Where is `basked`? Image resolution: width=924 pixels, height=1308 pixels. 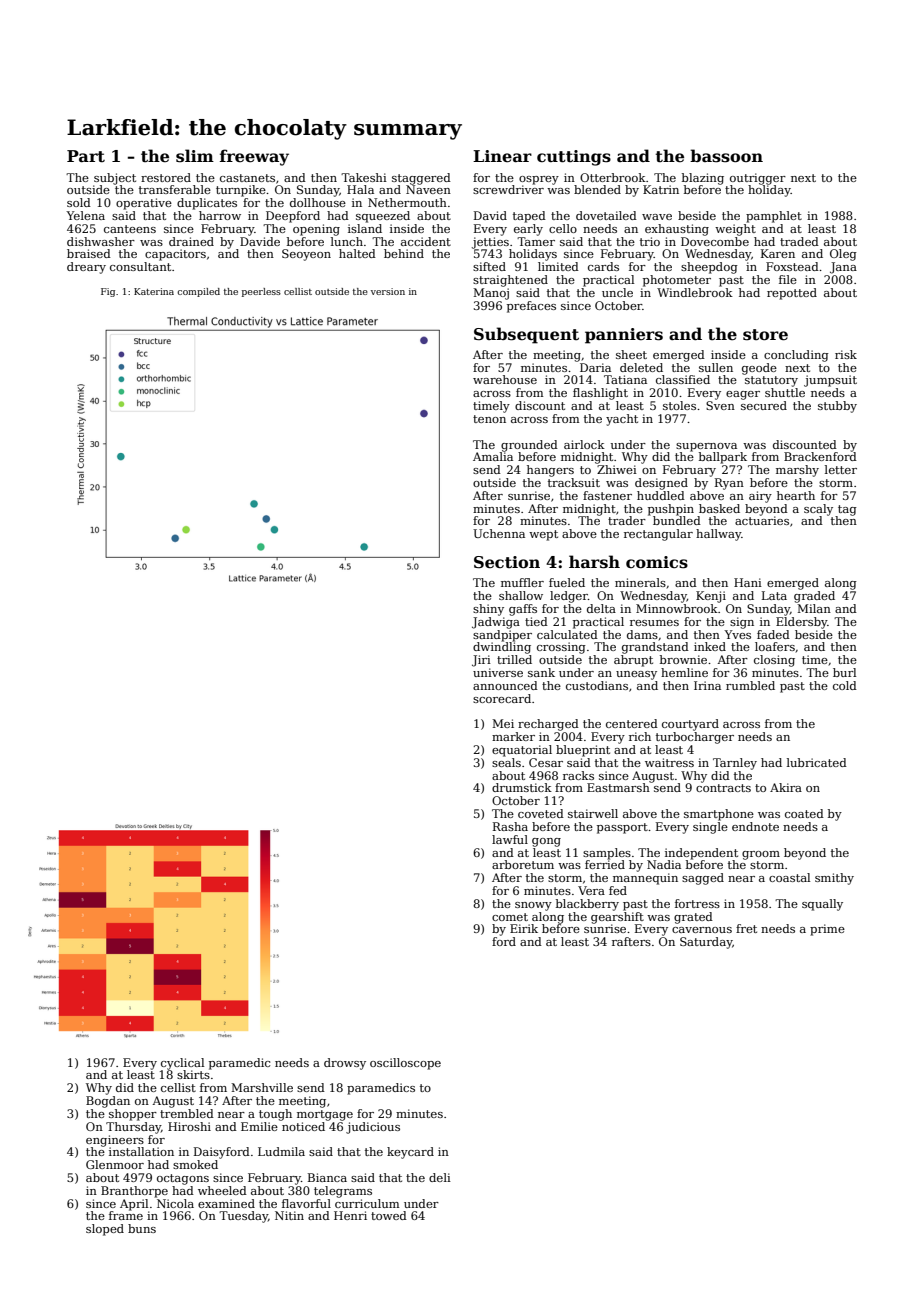 basked is located at coordinates (719, 508).
